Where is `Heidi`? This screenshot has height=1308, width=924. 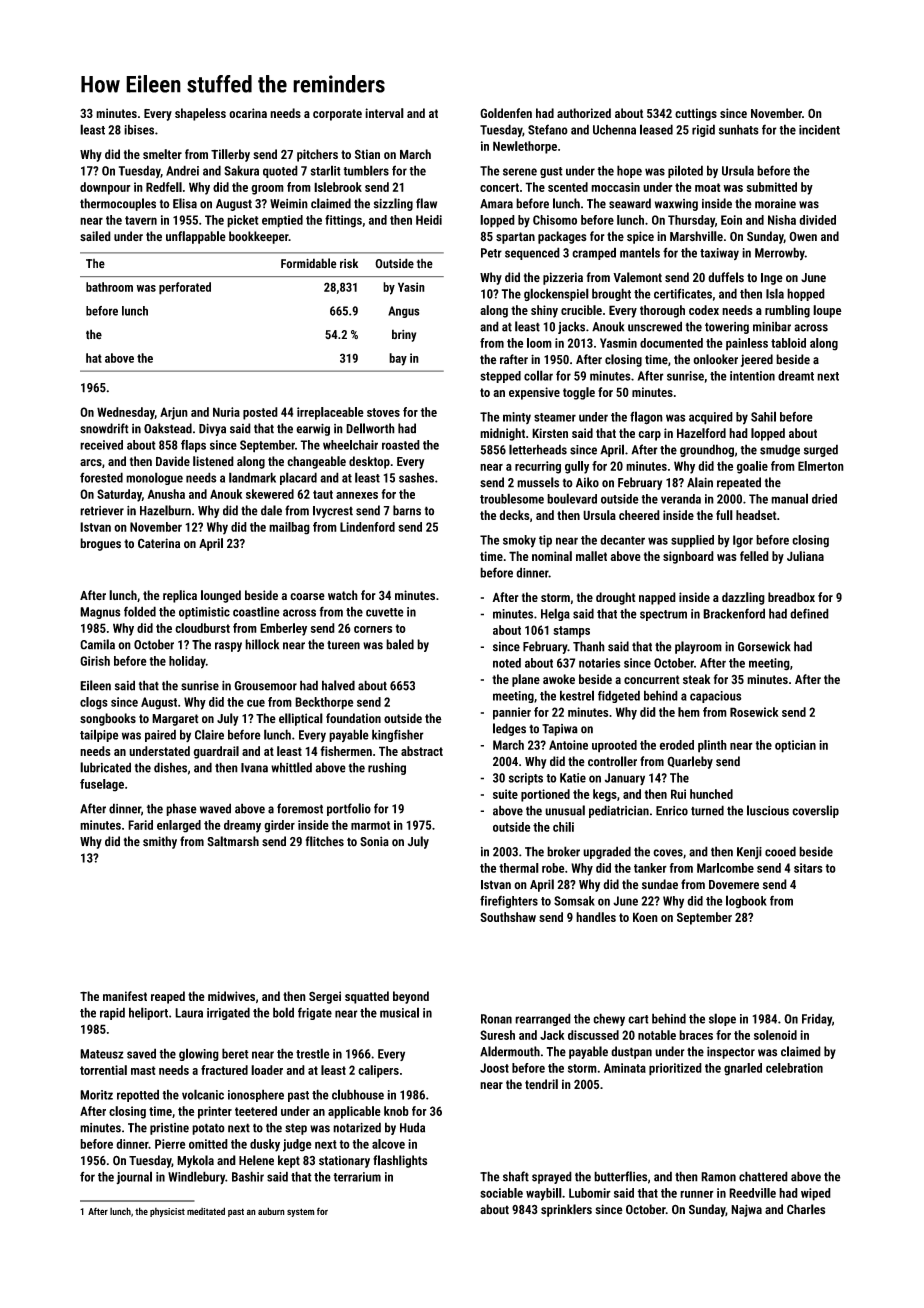
Heidi is located at coordinates (429, 220).
